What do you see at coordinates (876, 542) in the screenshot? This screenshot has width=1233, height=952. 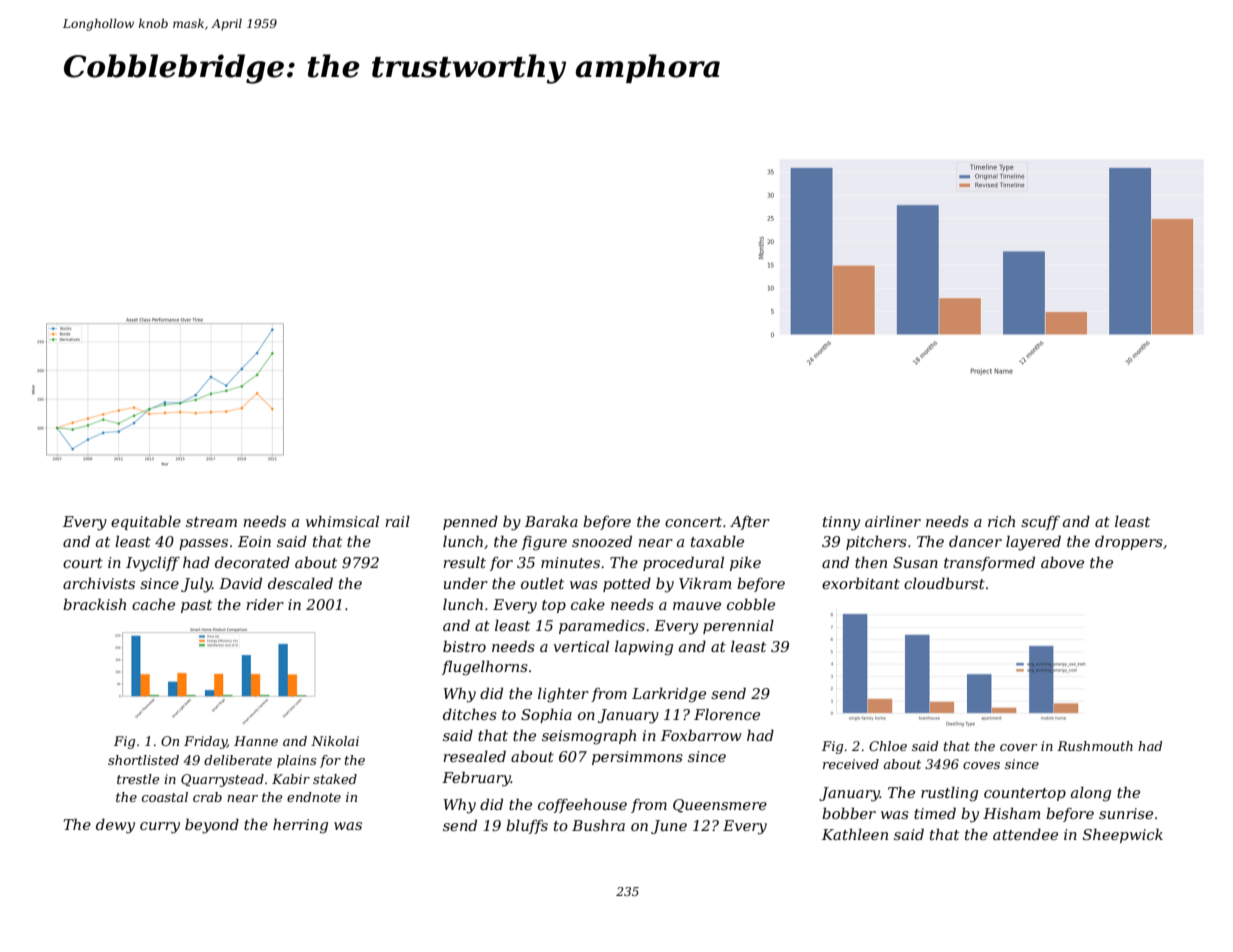 I see `pitchers` at bounding box center [876, 542].
